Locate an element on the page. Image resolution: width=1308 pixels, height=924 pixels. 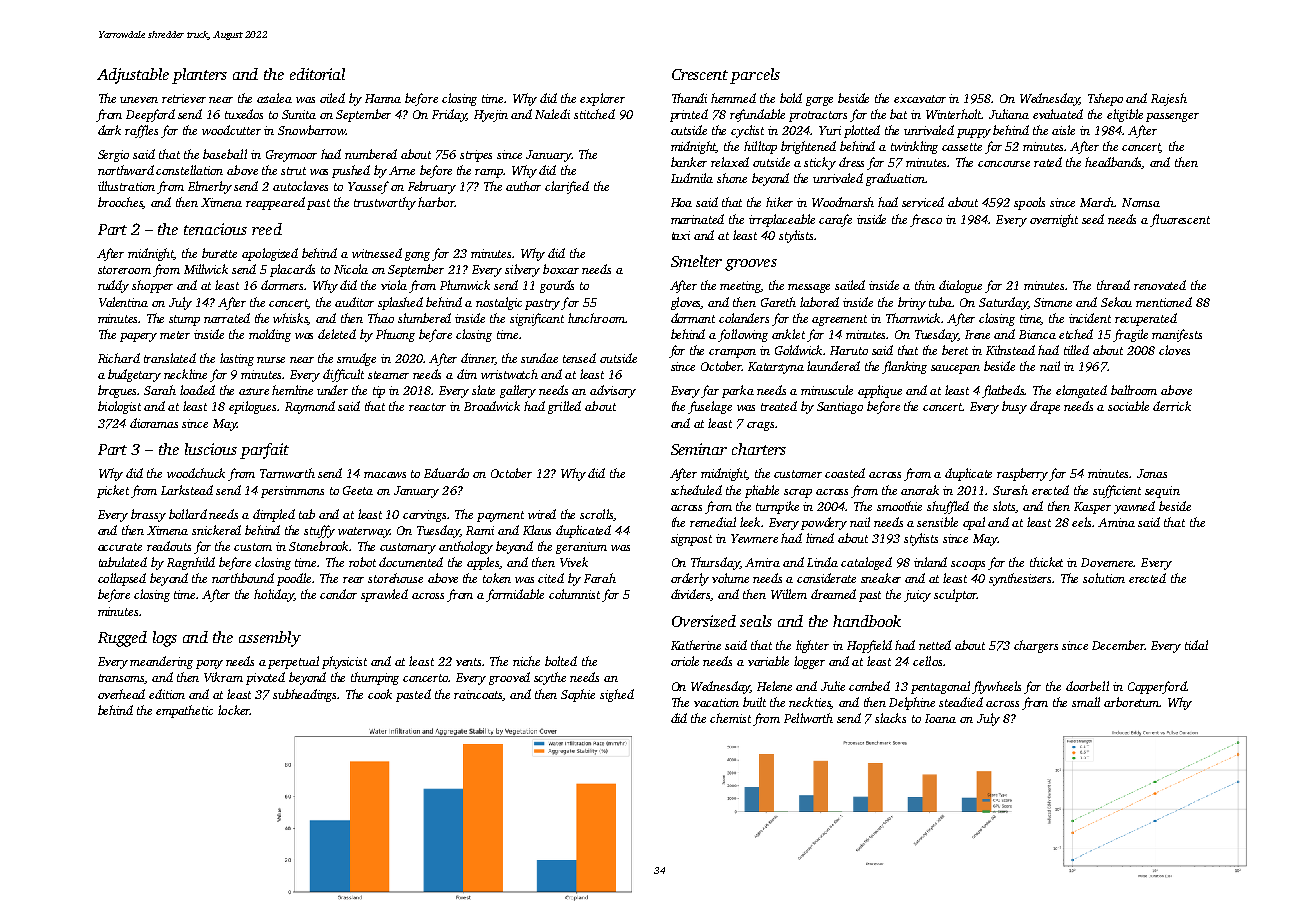
planters is located at coordinates (199, 76).
